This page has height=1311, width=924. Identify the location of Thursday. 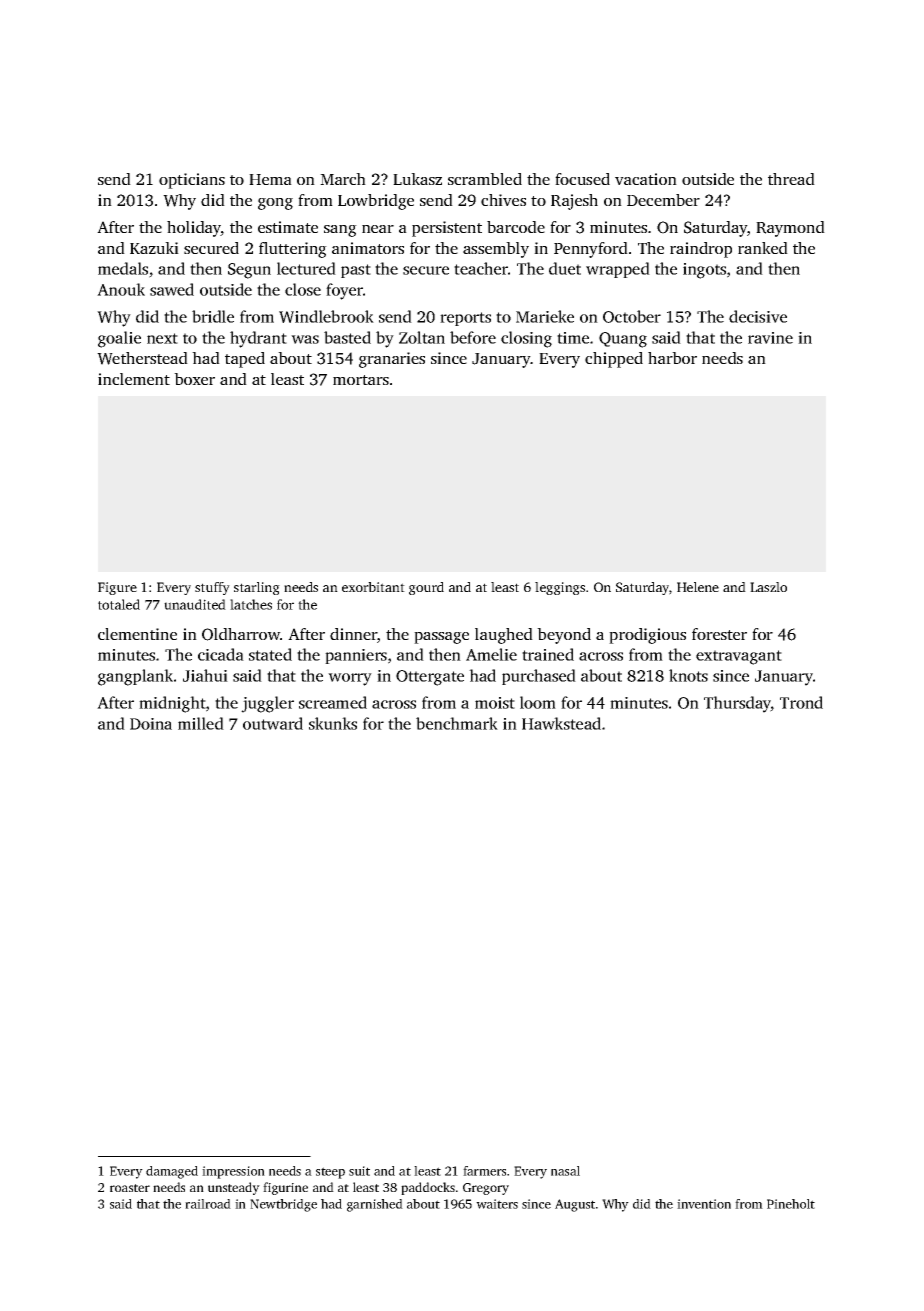
(737, 704).
